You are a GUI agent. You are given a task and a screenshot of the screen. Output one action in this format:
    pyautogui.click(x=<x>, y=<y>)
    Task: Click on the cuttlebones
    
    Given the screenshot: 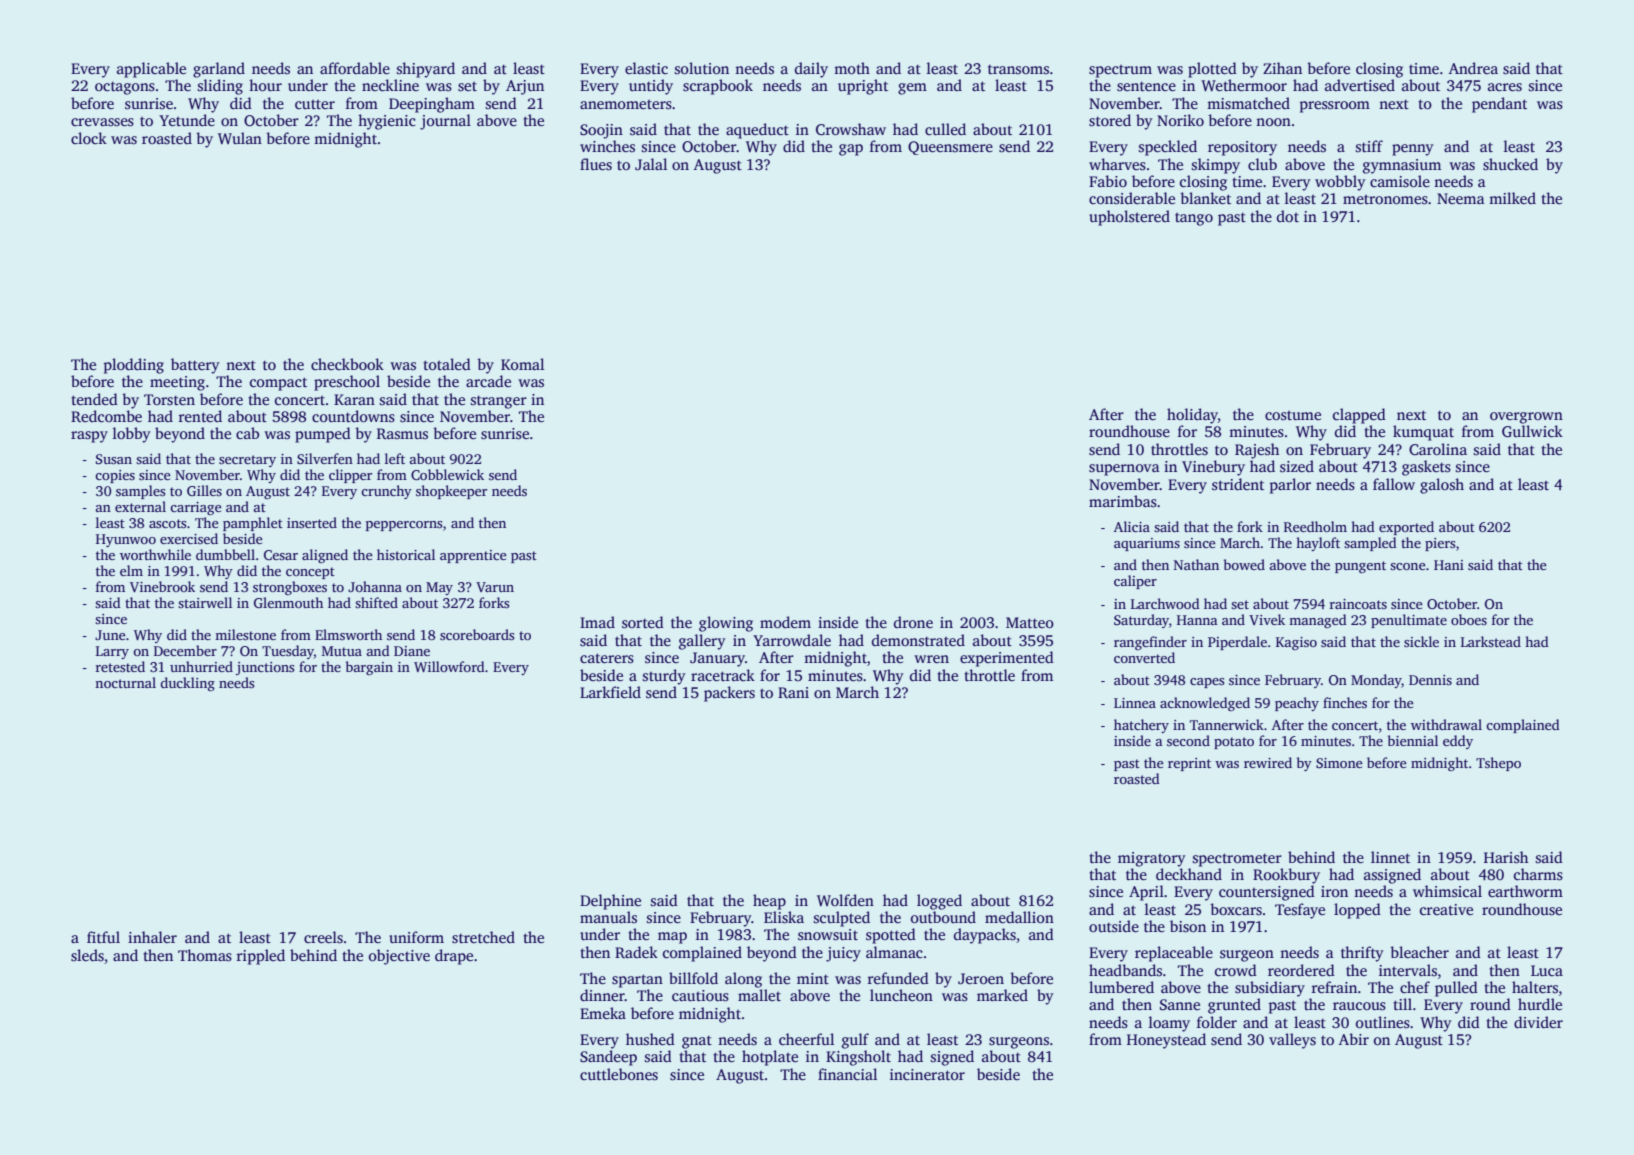 What is the action you would take?
    pyautogui.click(x=619, y=1074)
